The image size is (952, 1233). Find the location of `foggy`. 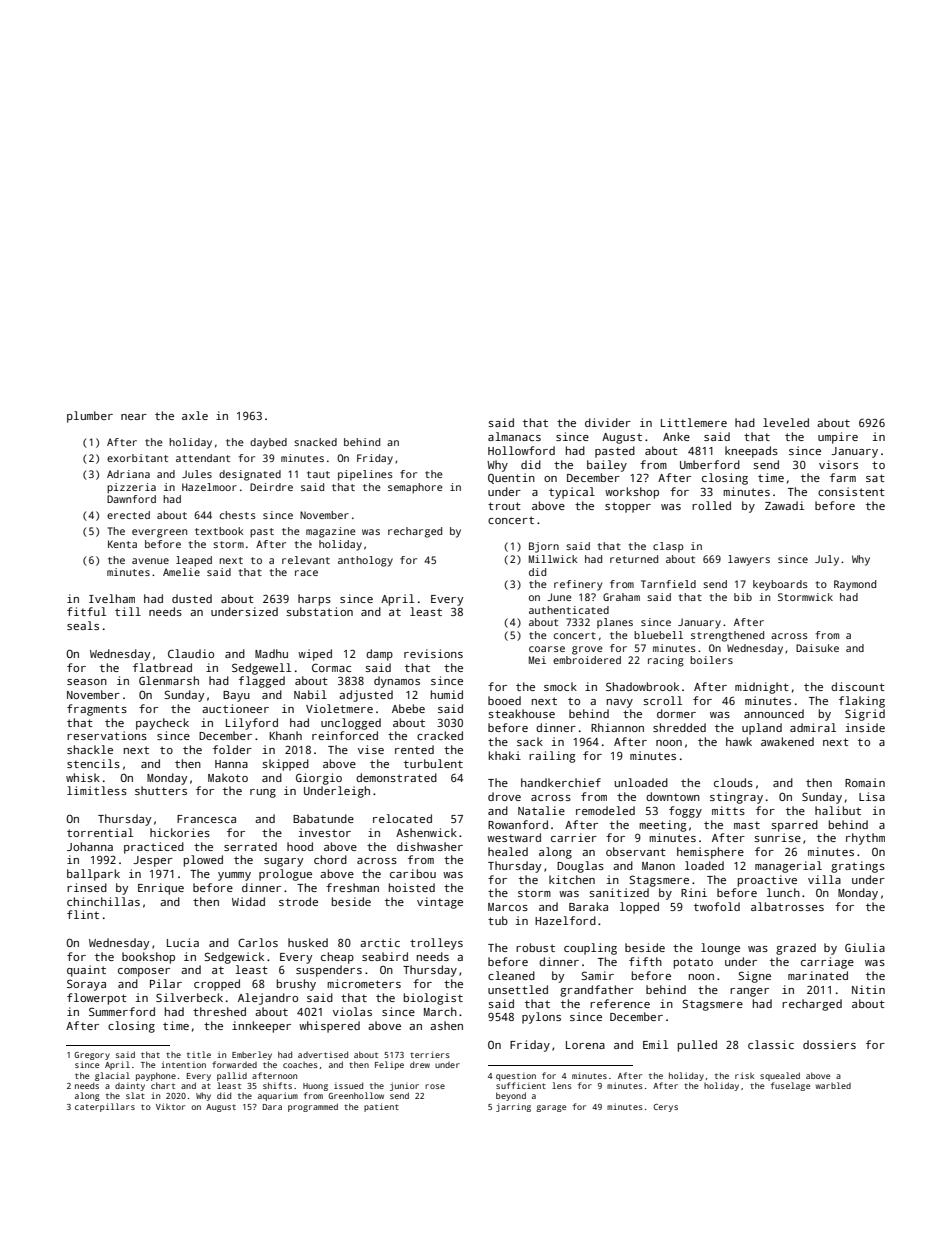

foggy is located at coordinates (685, 812).
